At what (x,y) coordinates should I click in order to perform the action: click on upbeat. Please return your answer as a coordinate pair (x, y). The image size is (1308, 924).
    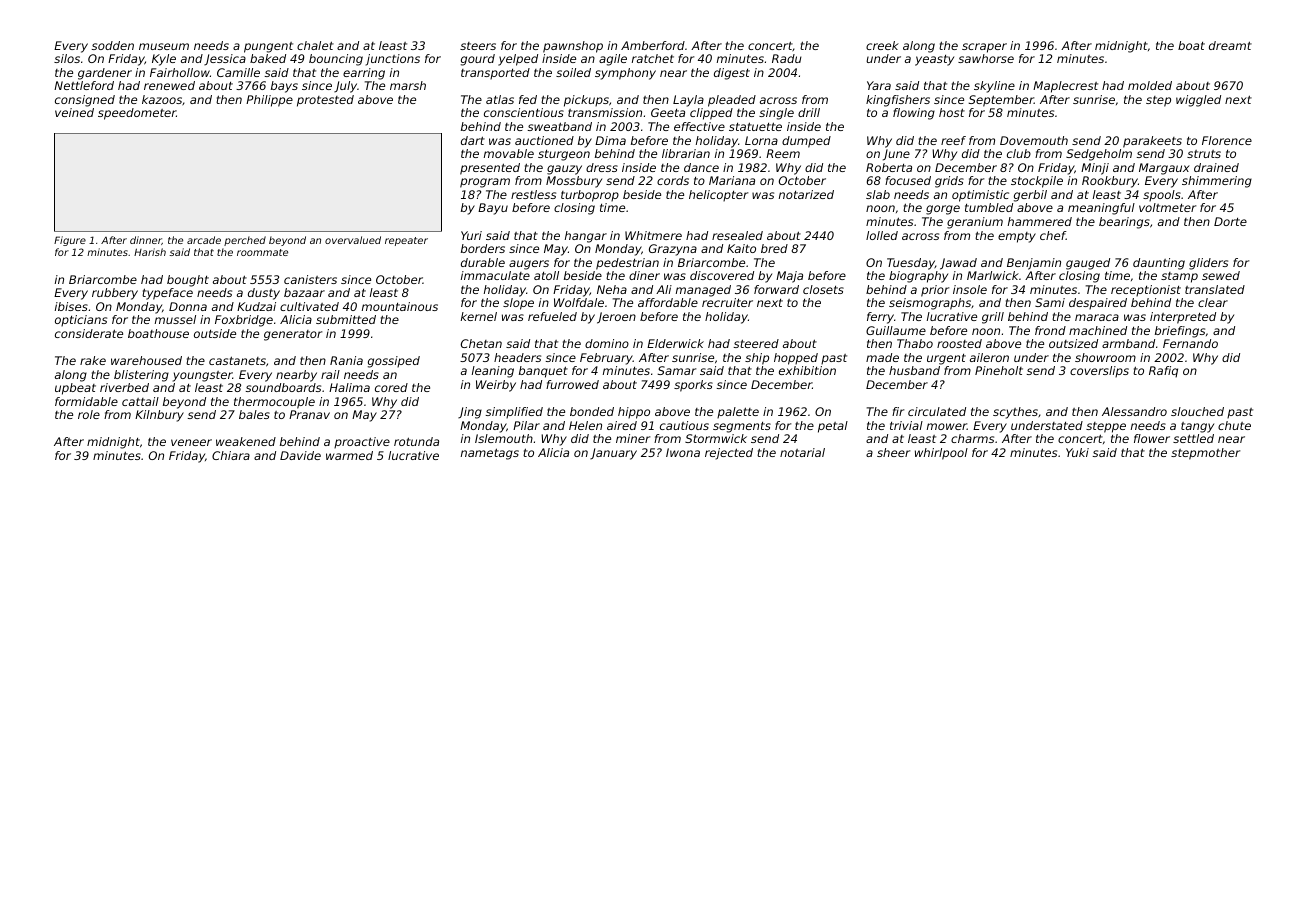
    Looking at the image, I should click on (75, 389).
